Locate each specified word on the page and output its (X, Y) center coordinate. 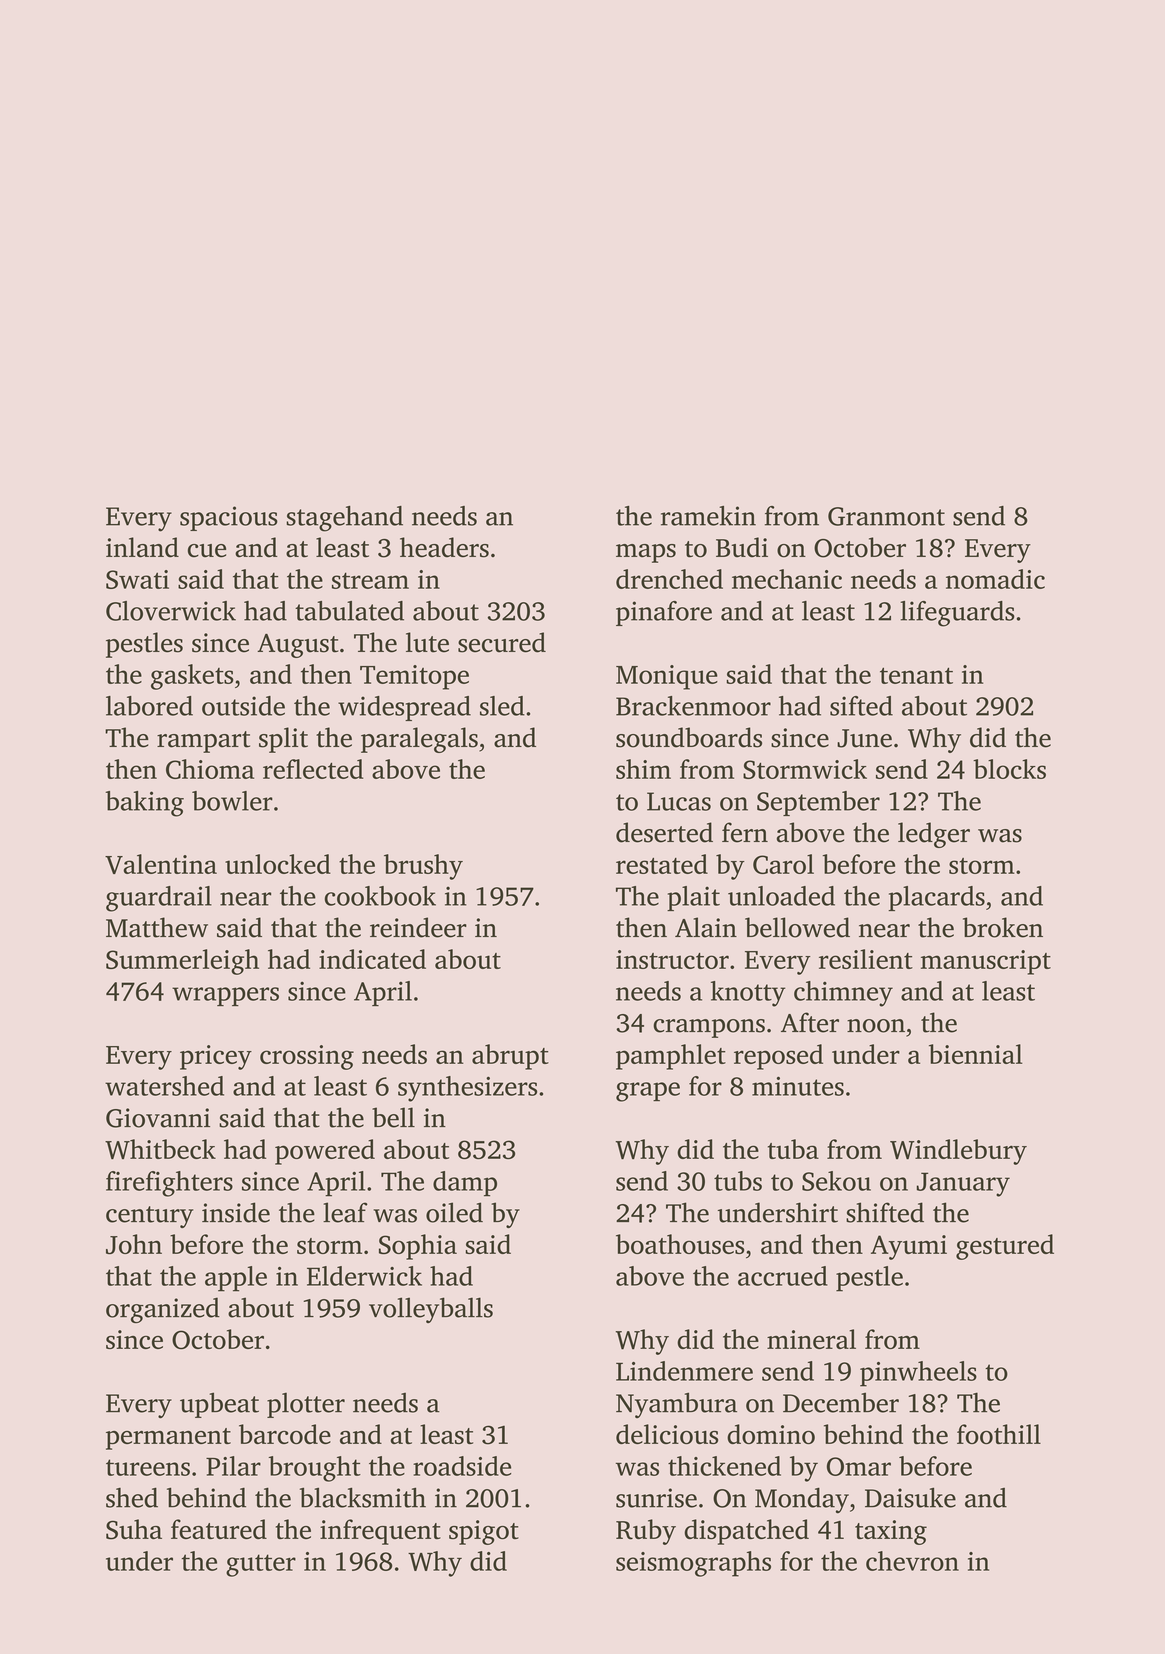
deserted (664, 832)
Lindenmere (684, 1371)
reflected (313, 769)
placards (936, 898)
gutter (261, 1565)
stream (370, 580)
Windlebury (958, 1152)
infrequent (380, 1532)
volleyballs (431, 1310)
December (841, 1402)
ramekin (708, 516)
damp (465, 1184)
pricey (216, 1057)
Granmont (886, 516)
